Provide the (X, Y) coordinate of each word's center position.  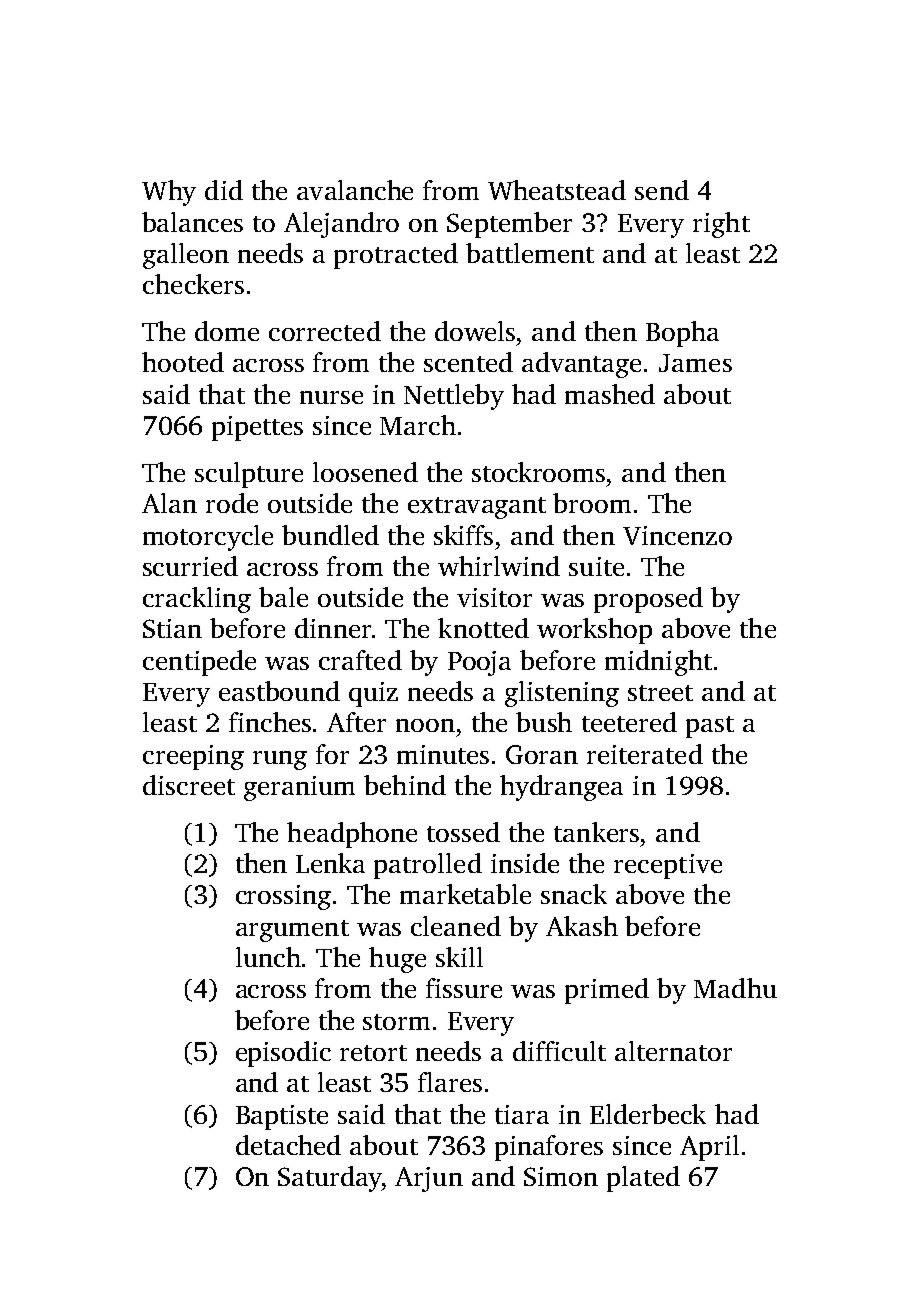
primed (607, 991)
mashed (610, 394)
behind (405, 785)
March (418, 425)
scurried (190, 566)
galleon (186, 256)
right (721, 225)
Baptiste (282, 1117)
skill (459, 957)
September (509, 225)
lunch (268, 957)
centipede (199, 663)
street (660, 693)
